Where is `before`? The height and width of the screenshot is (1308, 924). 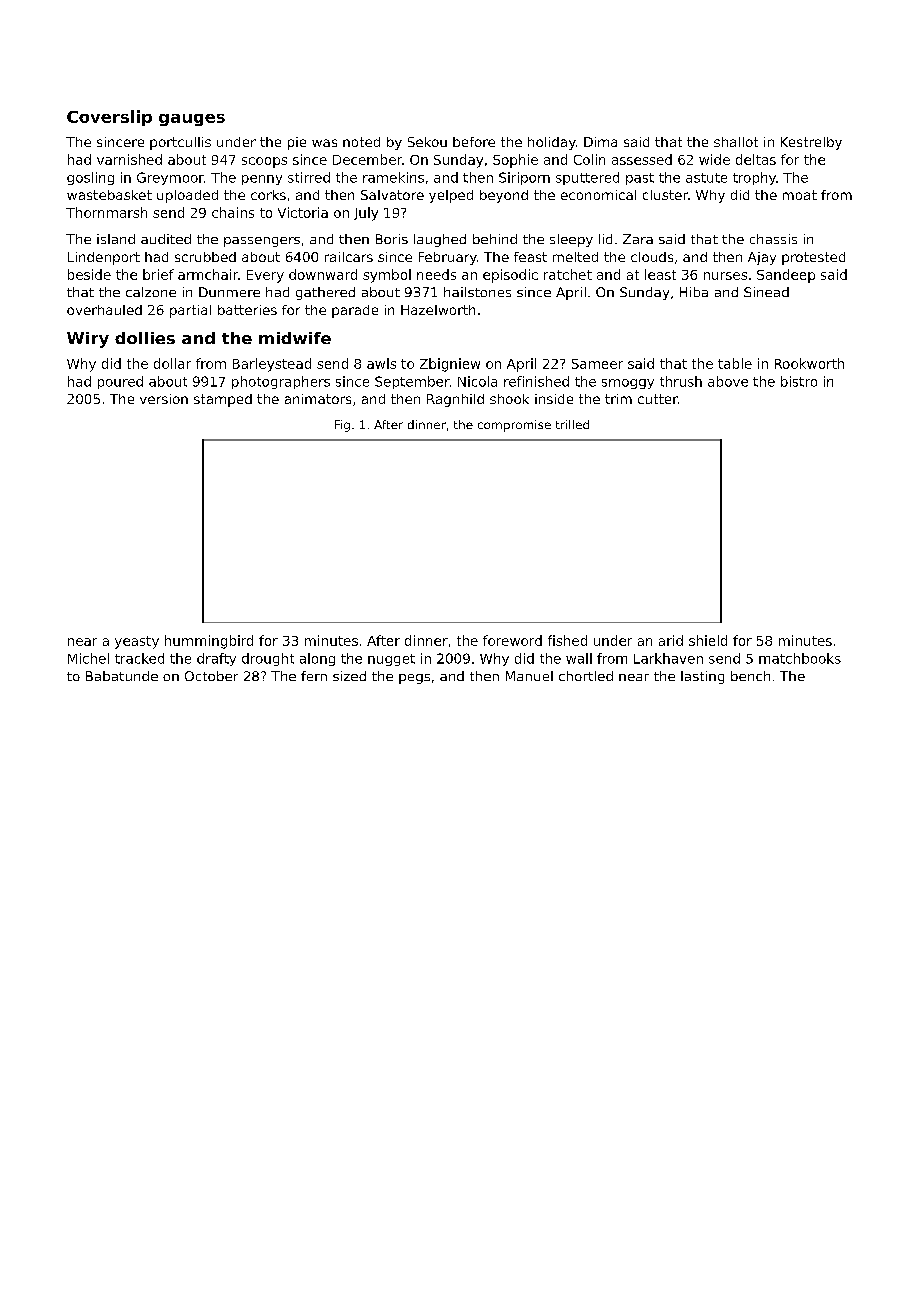 before is located at coordinates (474, 142).
